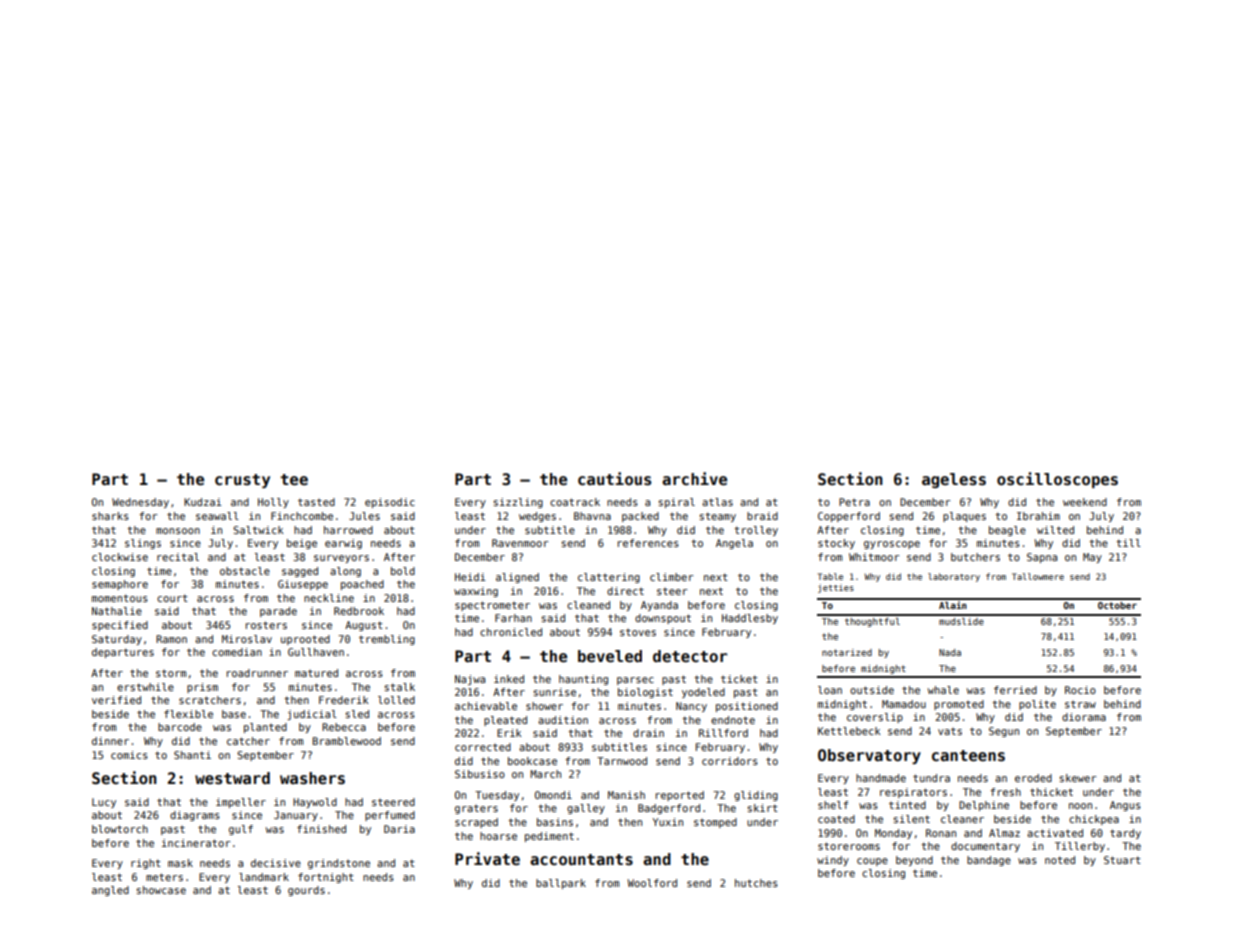 The height and width of the screenshot is (952, 1233). Describe the element at coordinates (581, 859) in the screenshot. I see `accountants` at that location.
